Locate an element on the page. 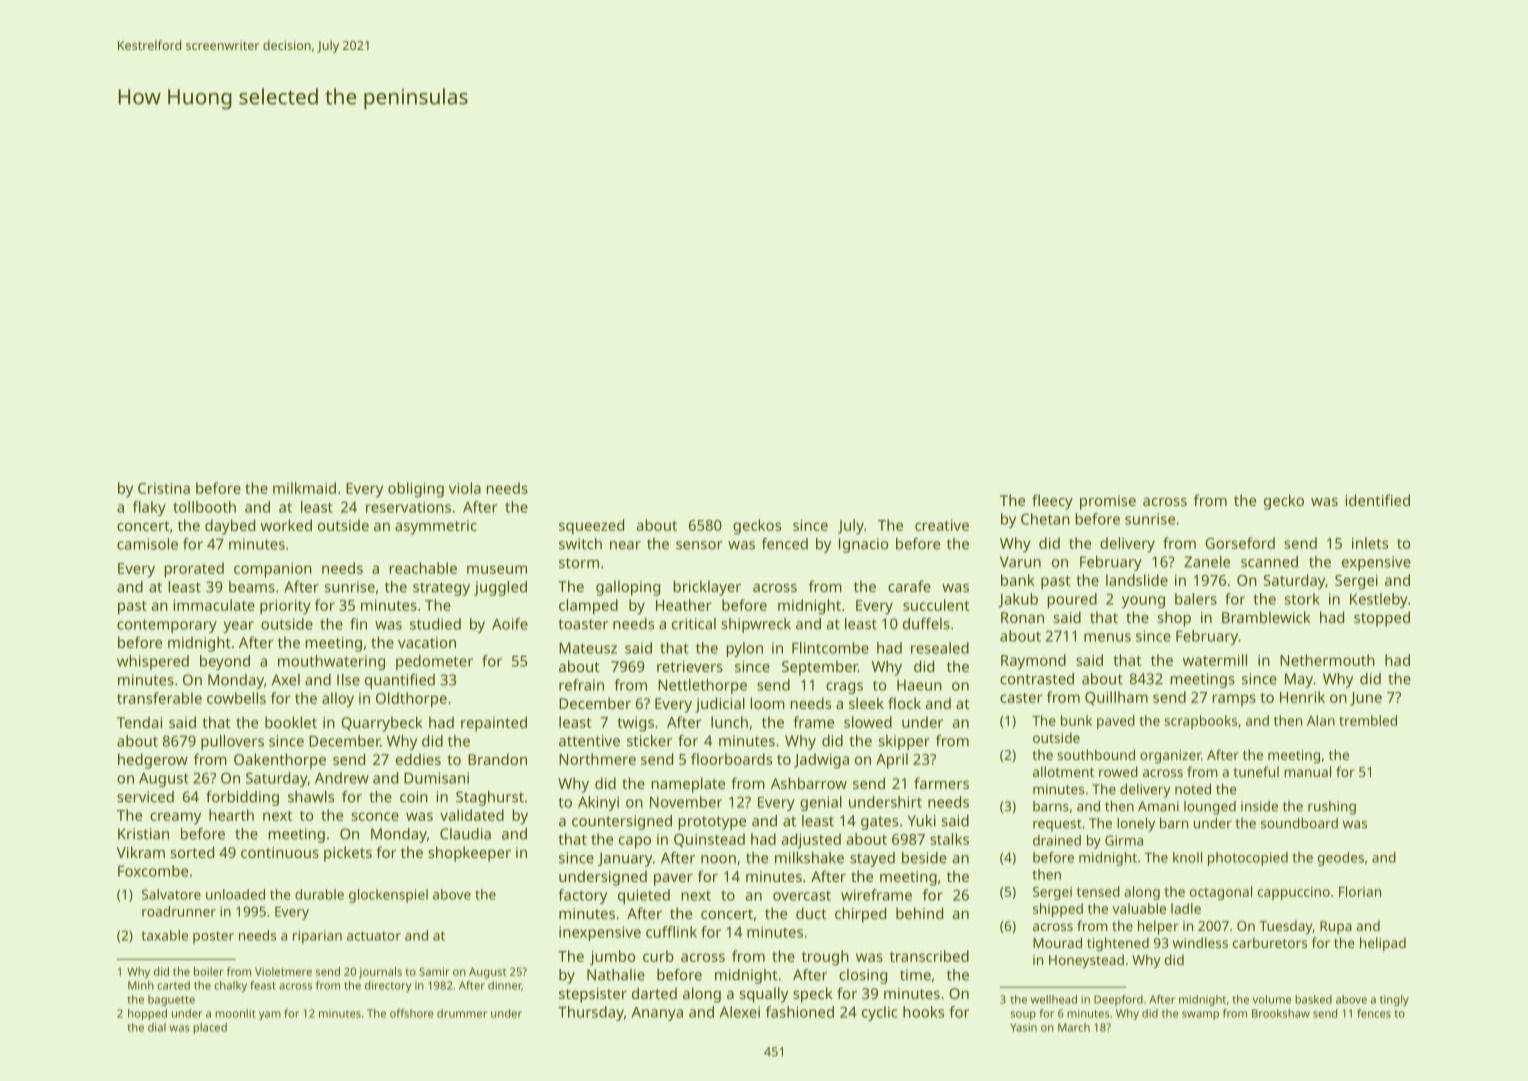 This page has height=1081, width=1528. June is located at coordinates (1366, 699).
